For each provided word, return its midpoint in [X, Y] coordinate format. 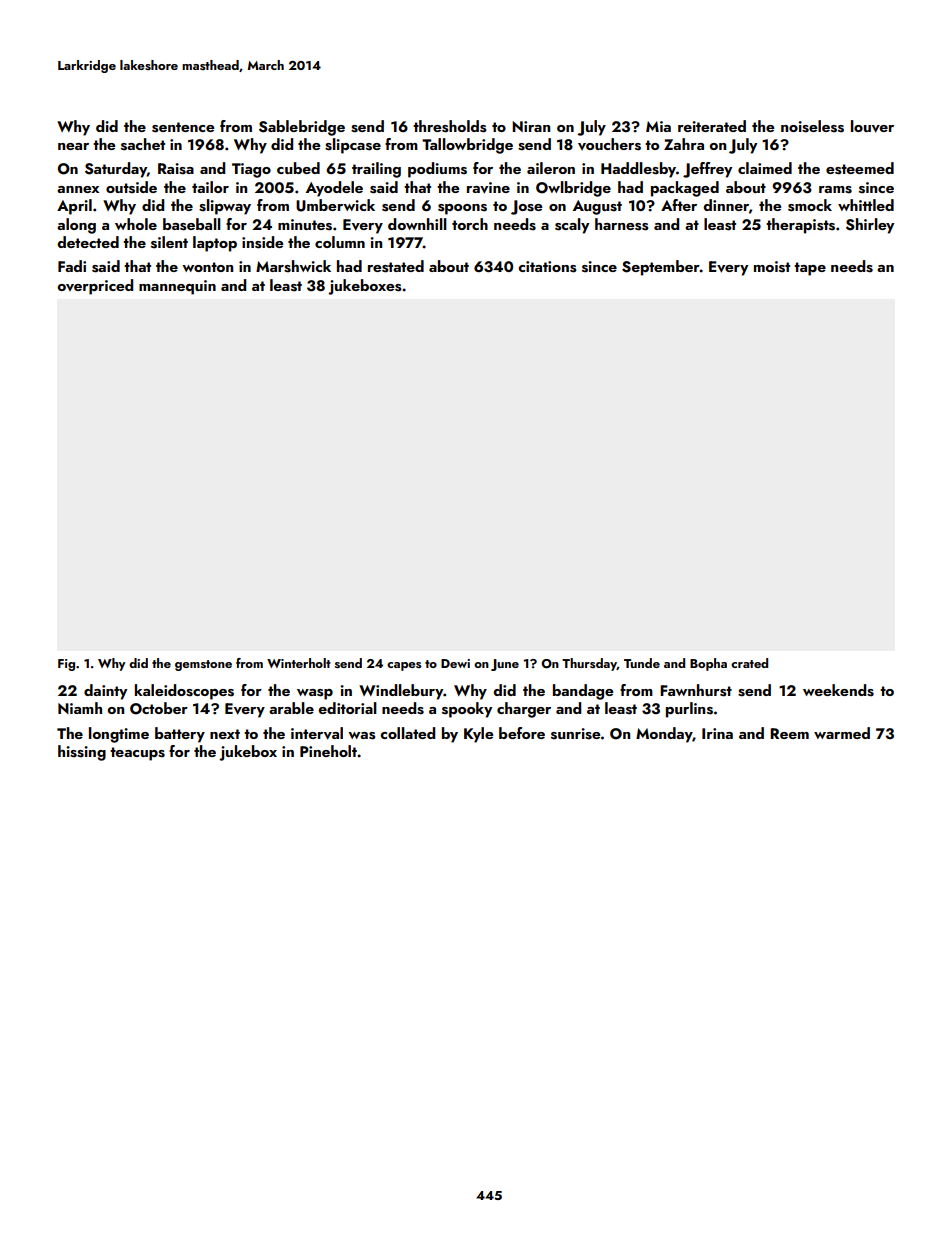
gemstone [203, 665]
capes [404, 666]
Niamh [80, 708]
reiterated [712, 126]
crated [749, 663]
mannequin [177, 287]
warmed [842, 733]
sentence [183, 127]
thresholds [449, 126]
